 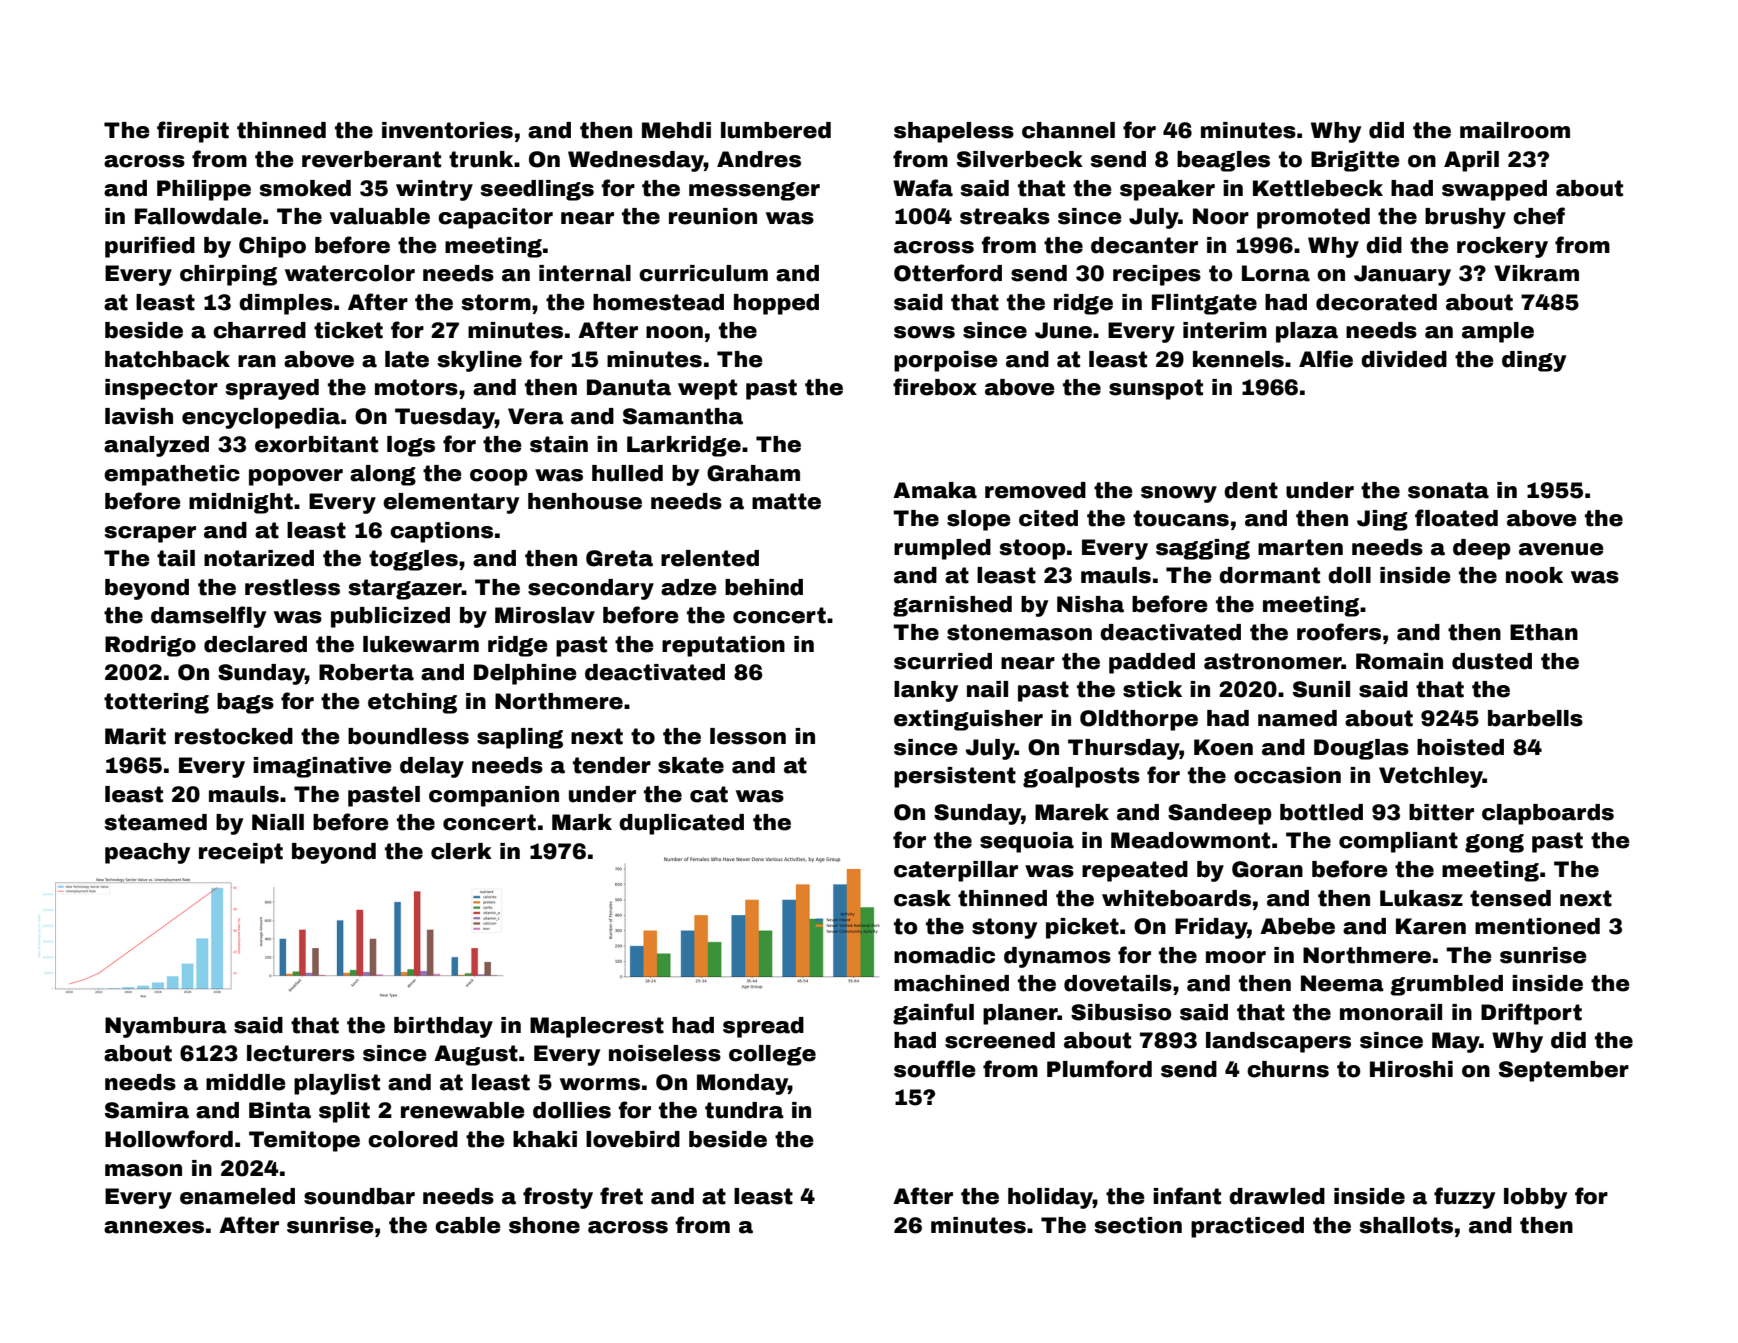 What do you see at coordinates (754, 191) in the screenshot?
I see `messenger` at bounding box center [754, 191].
